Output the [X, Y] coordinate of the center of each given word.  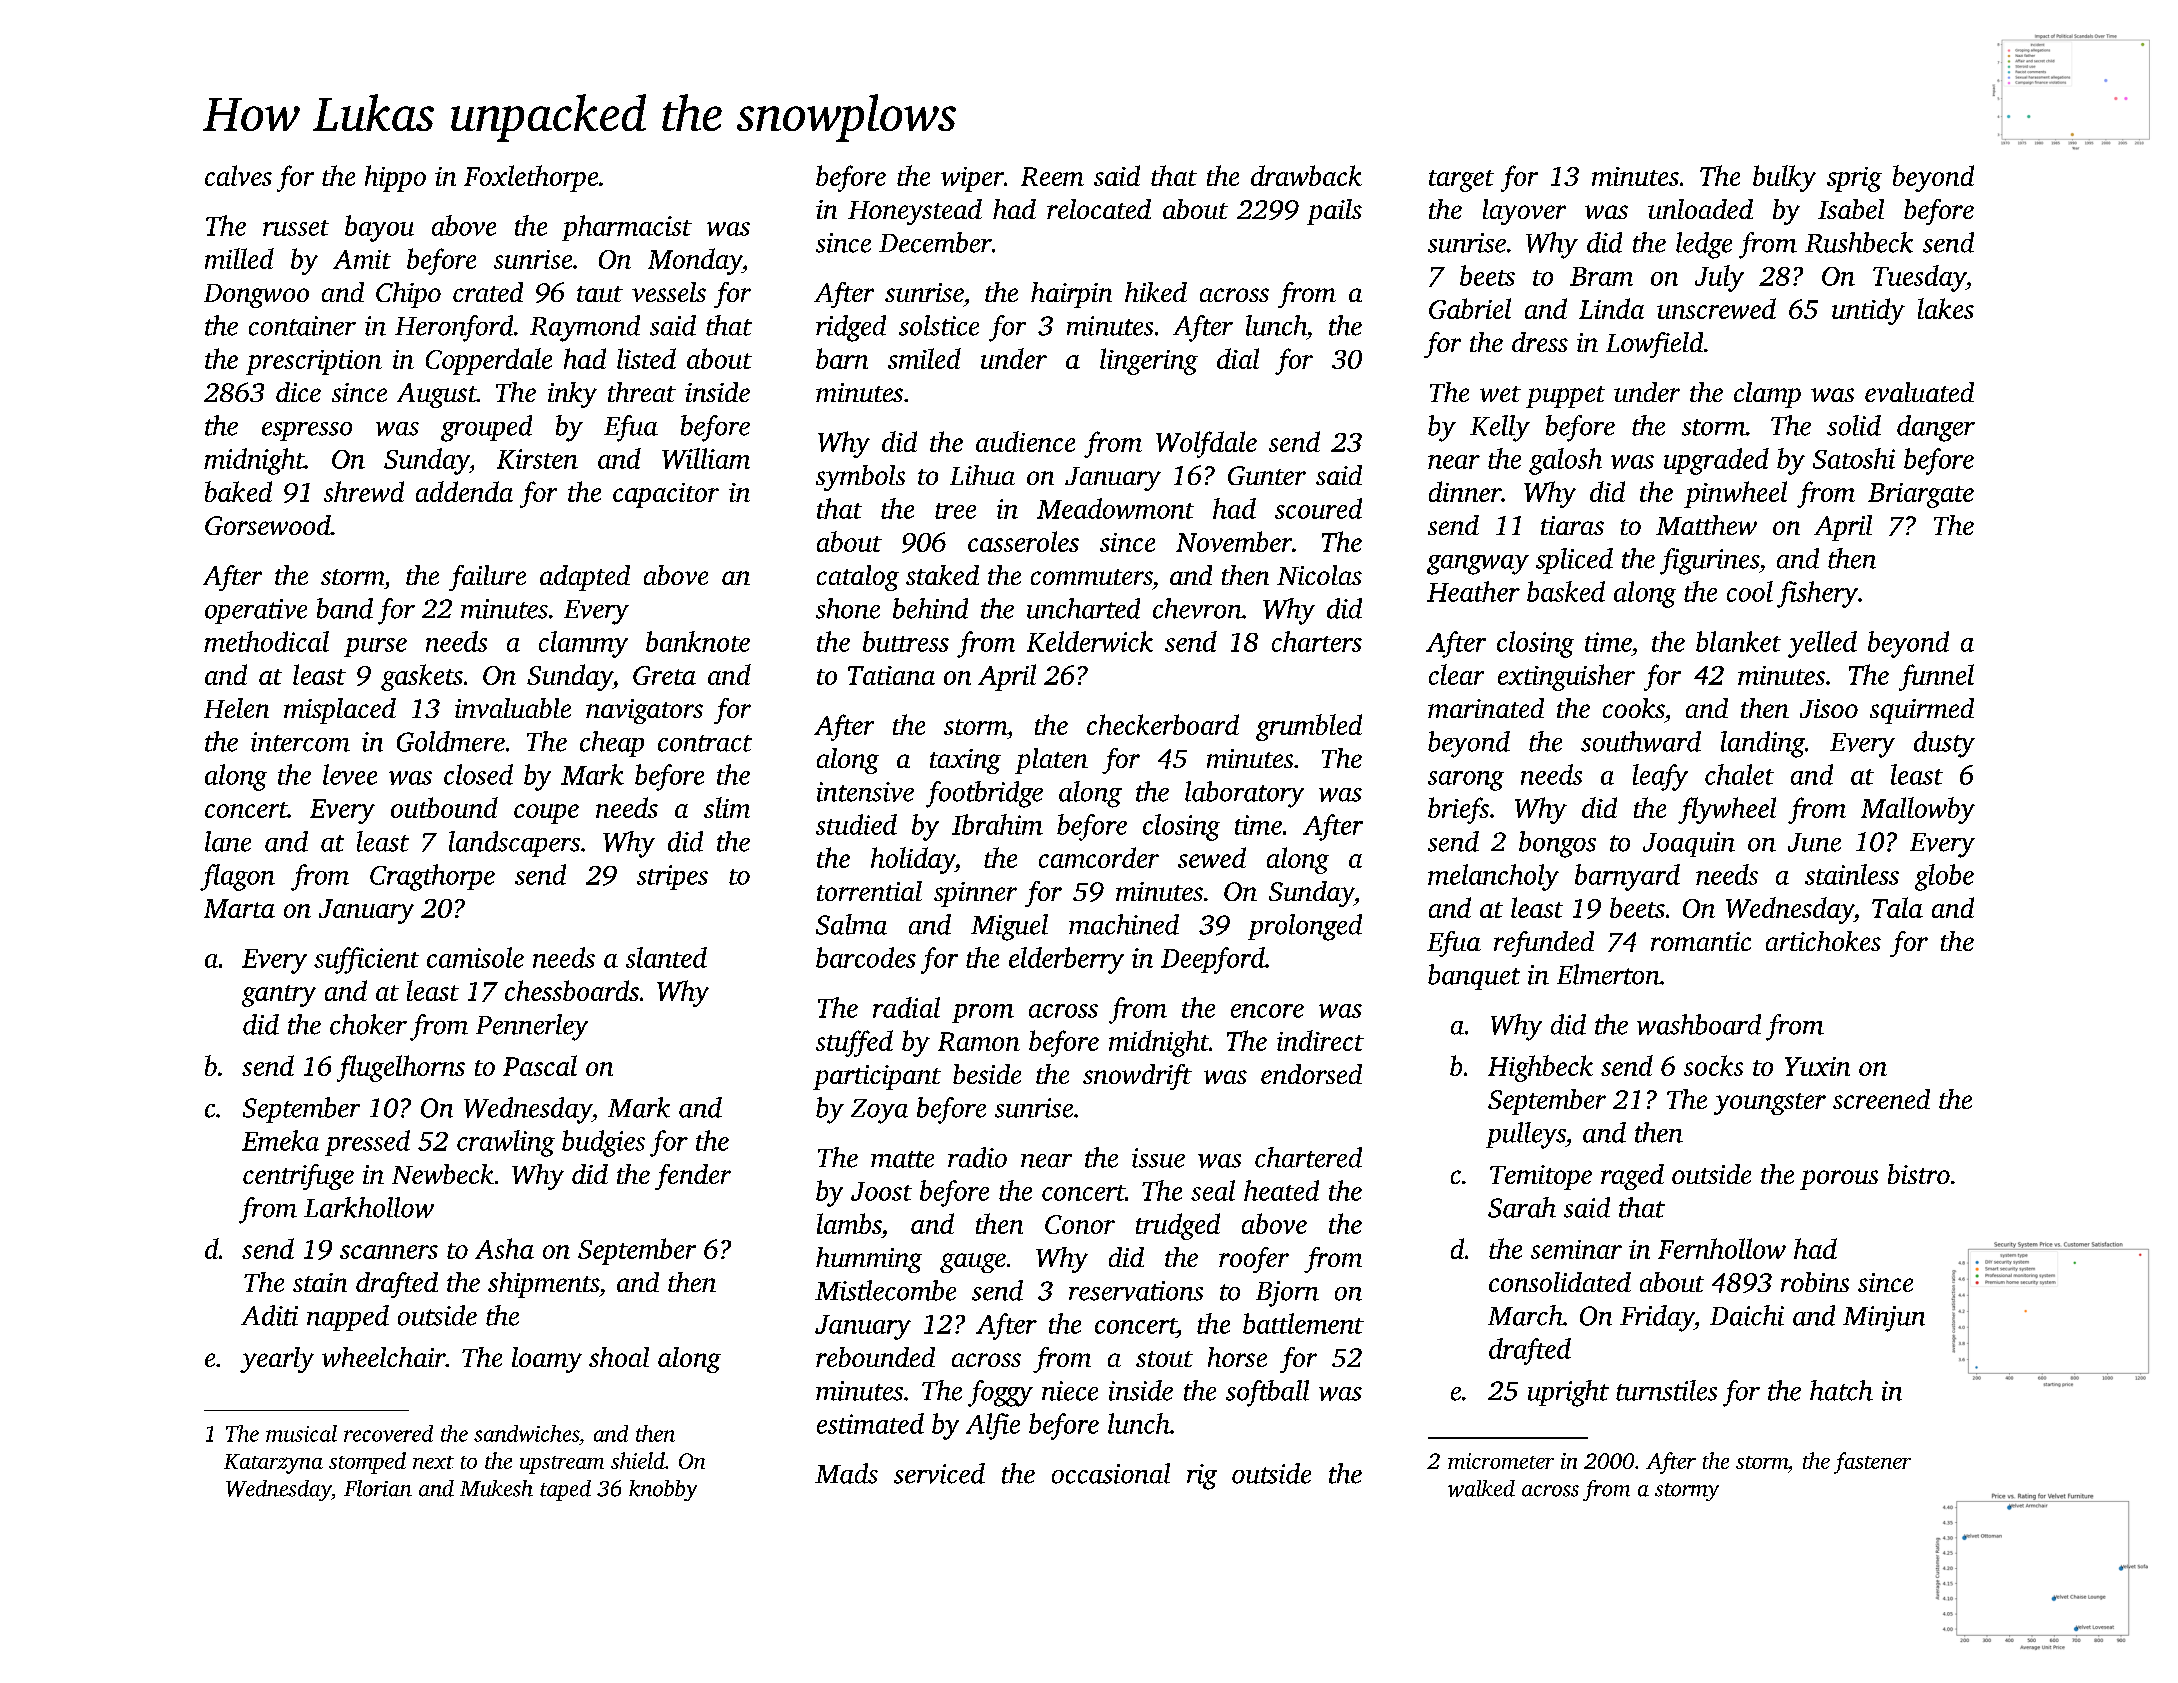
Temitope [1541, 1177]
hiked [1156, 292]
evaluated [1919, 392]
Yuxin [1817, 1066]
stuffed [854, 1043]
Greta [664, 675]
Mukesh [496, 1488]
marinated [1486, 708]
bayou [379, 228]
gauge [973, 1263]
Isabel [1851, 209]
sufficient [366, 960]
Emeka [280, 1140]
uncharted [1083, 608]
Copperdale [489, 361]
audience [1025, 441]
